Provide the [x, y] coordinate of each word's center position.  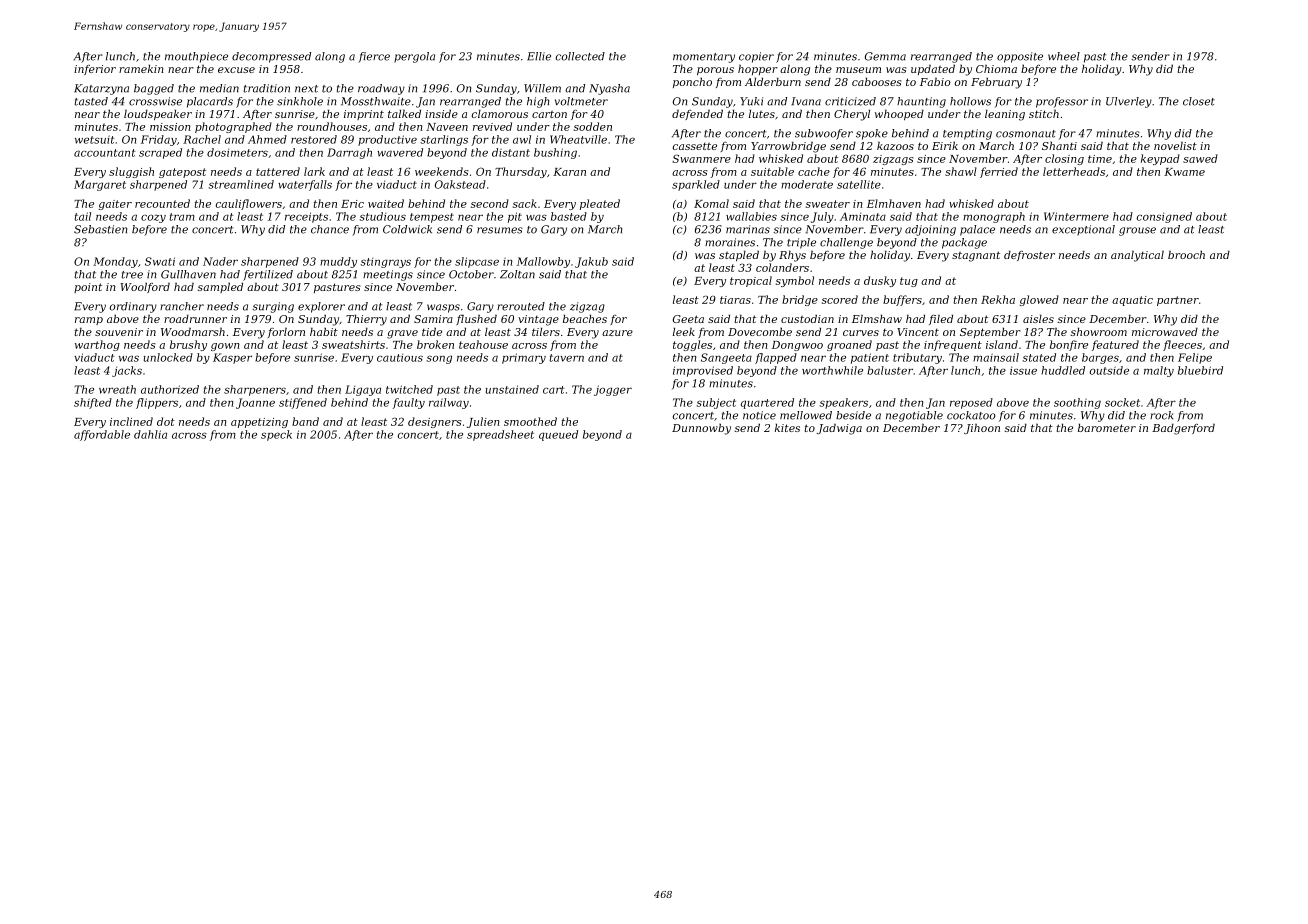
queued [558, 435]
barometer [1107, 427]
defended [697, 114]
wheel [1064, 56]
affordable [102, 435]
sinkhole [300, 101]
